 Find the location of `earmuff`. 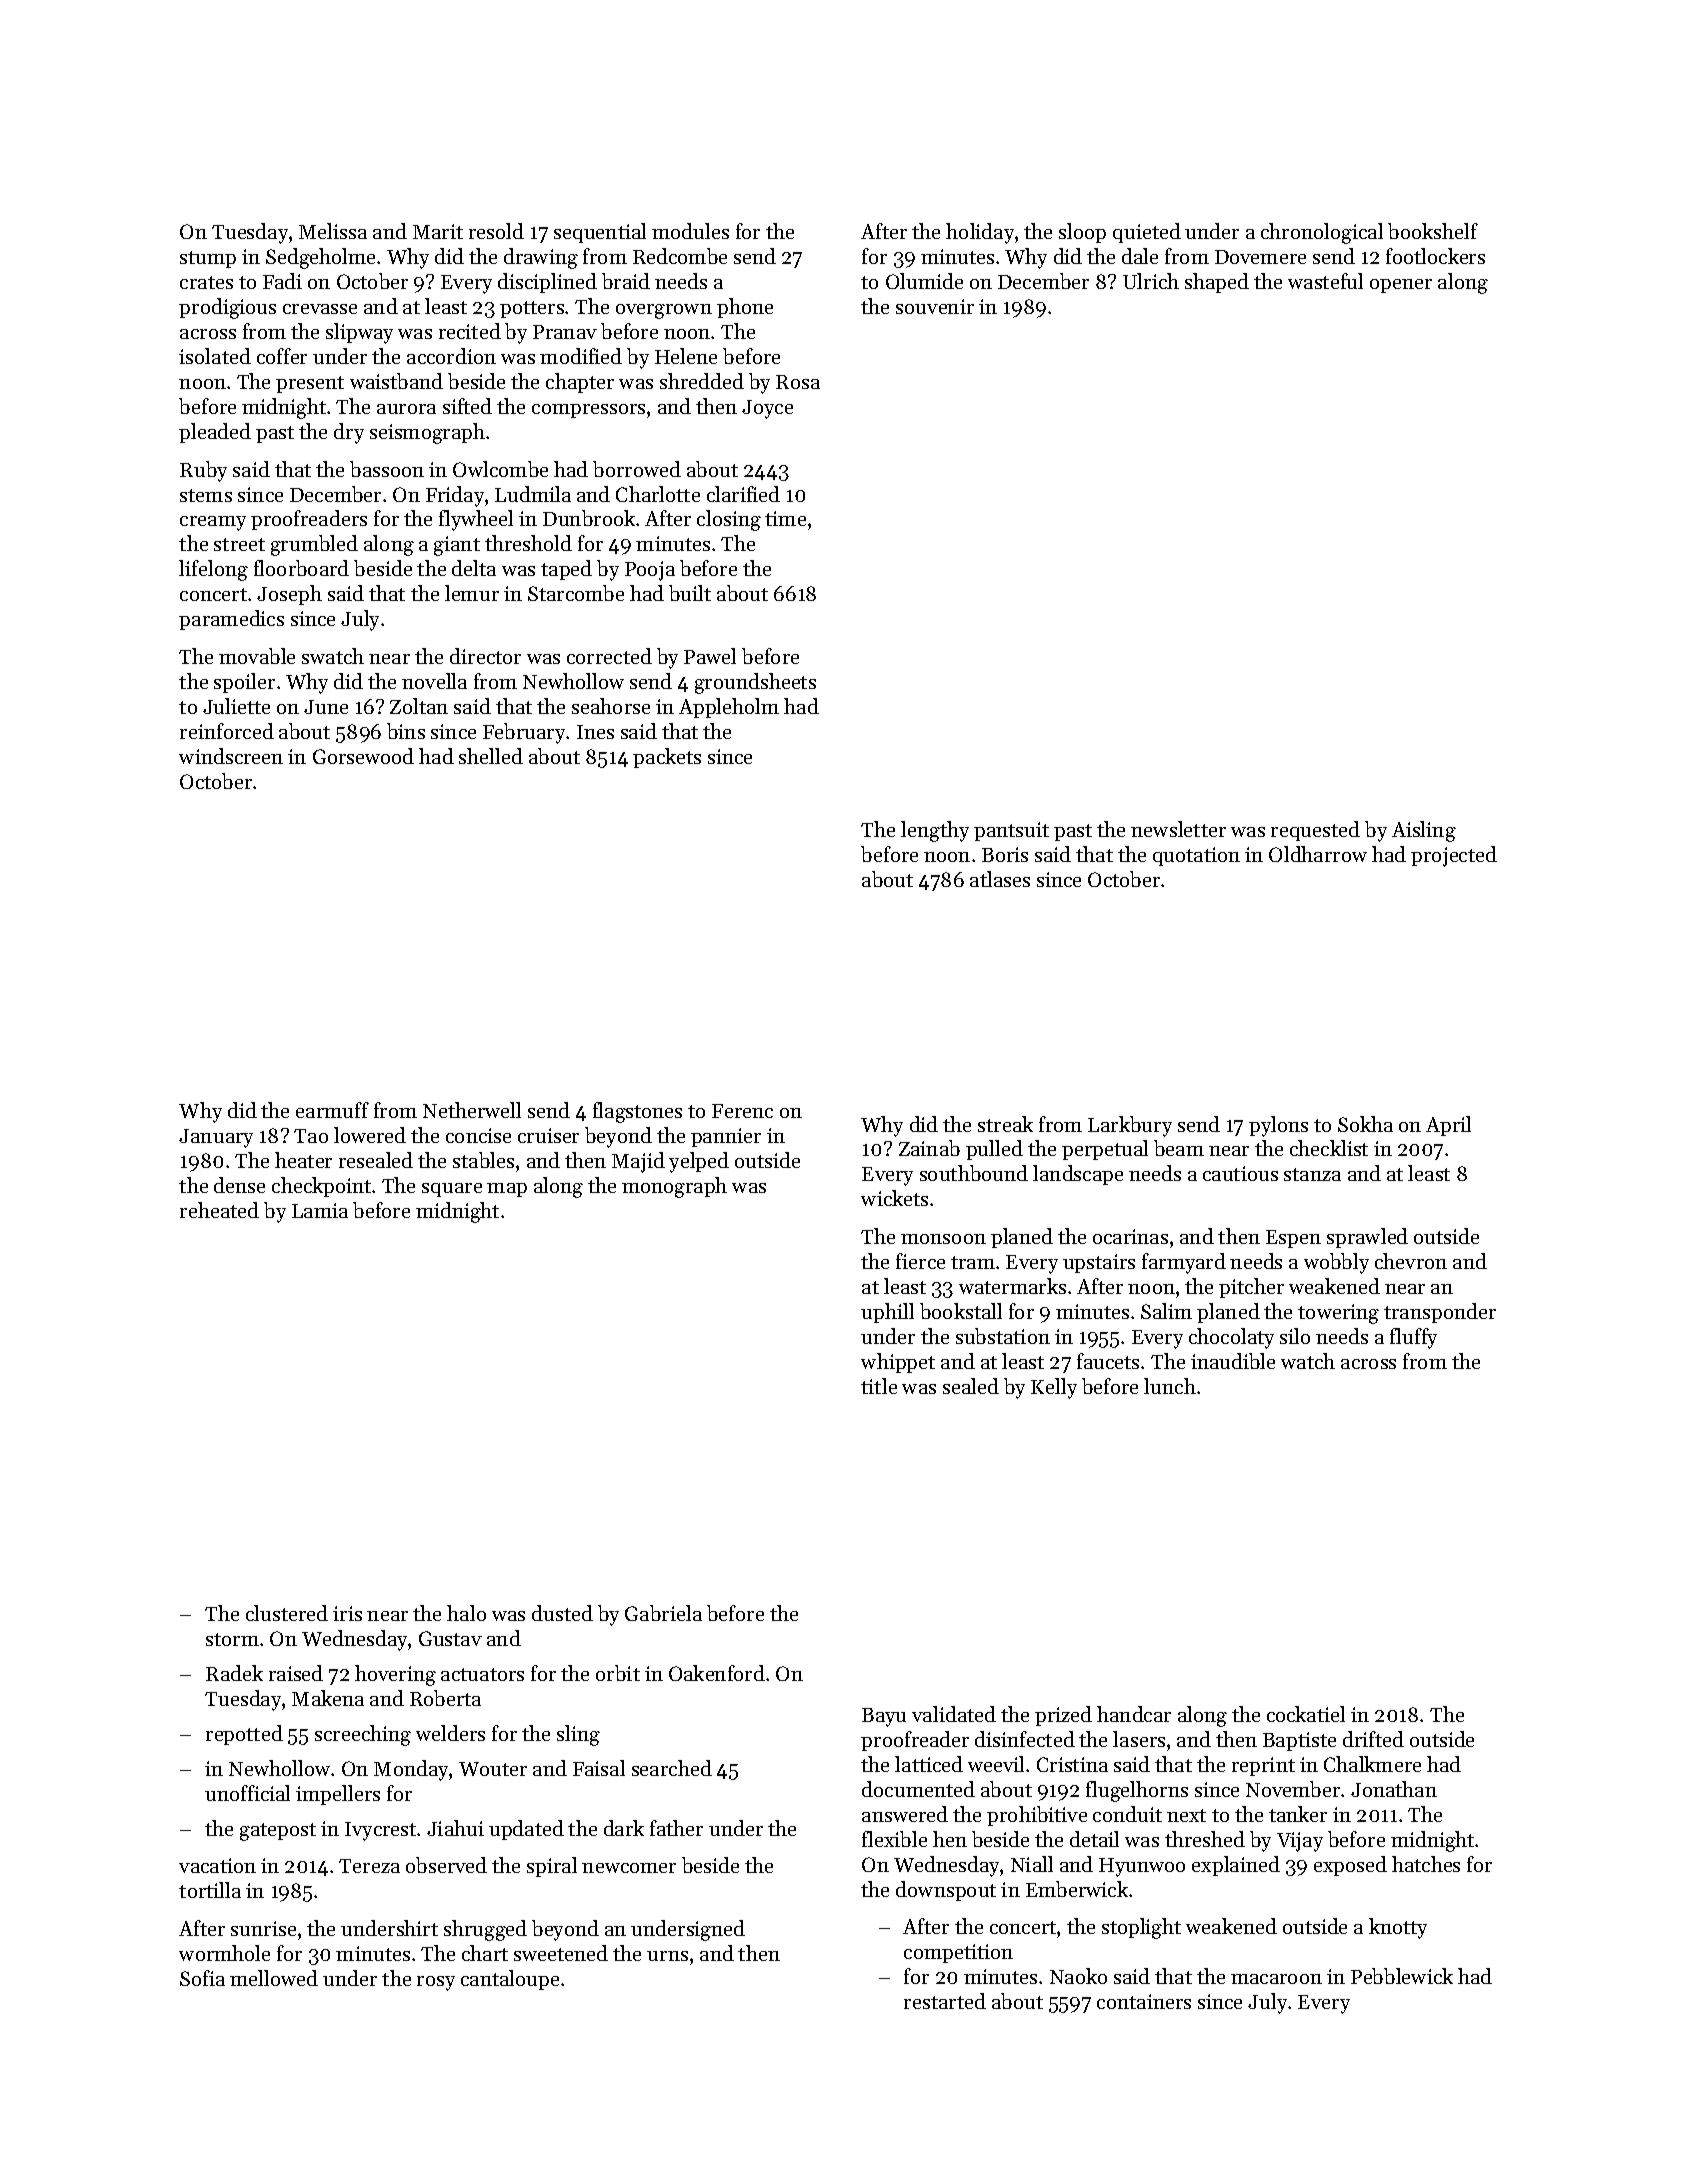

earmuff is located at coordinates (332, 1110).
